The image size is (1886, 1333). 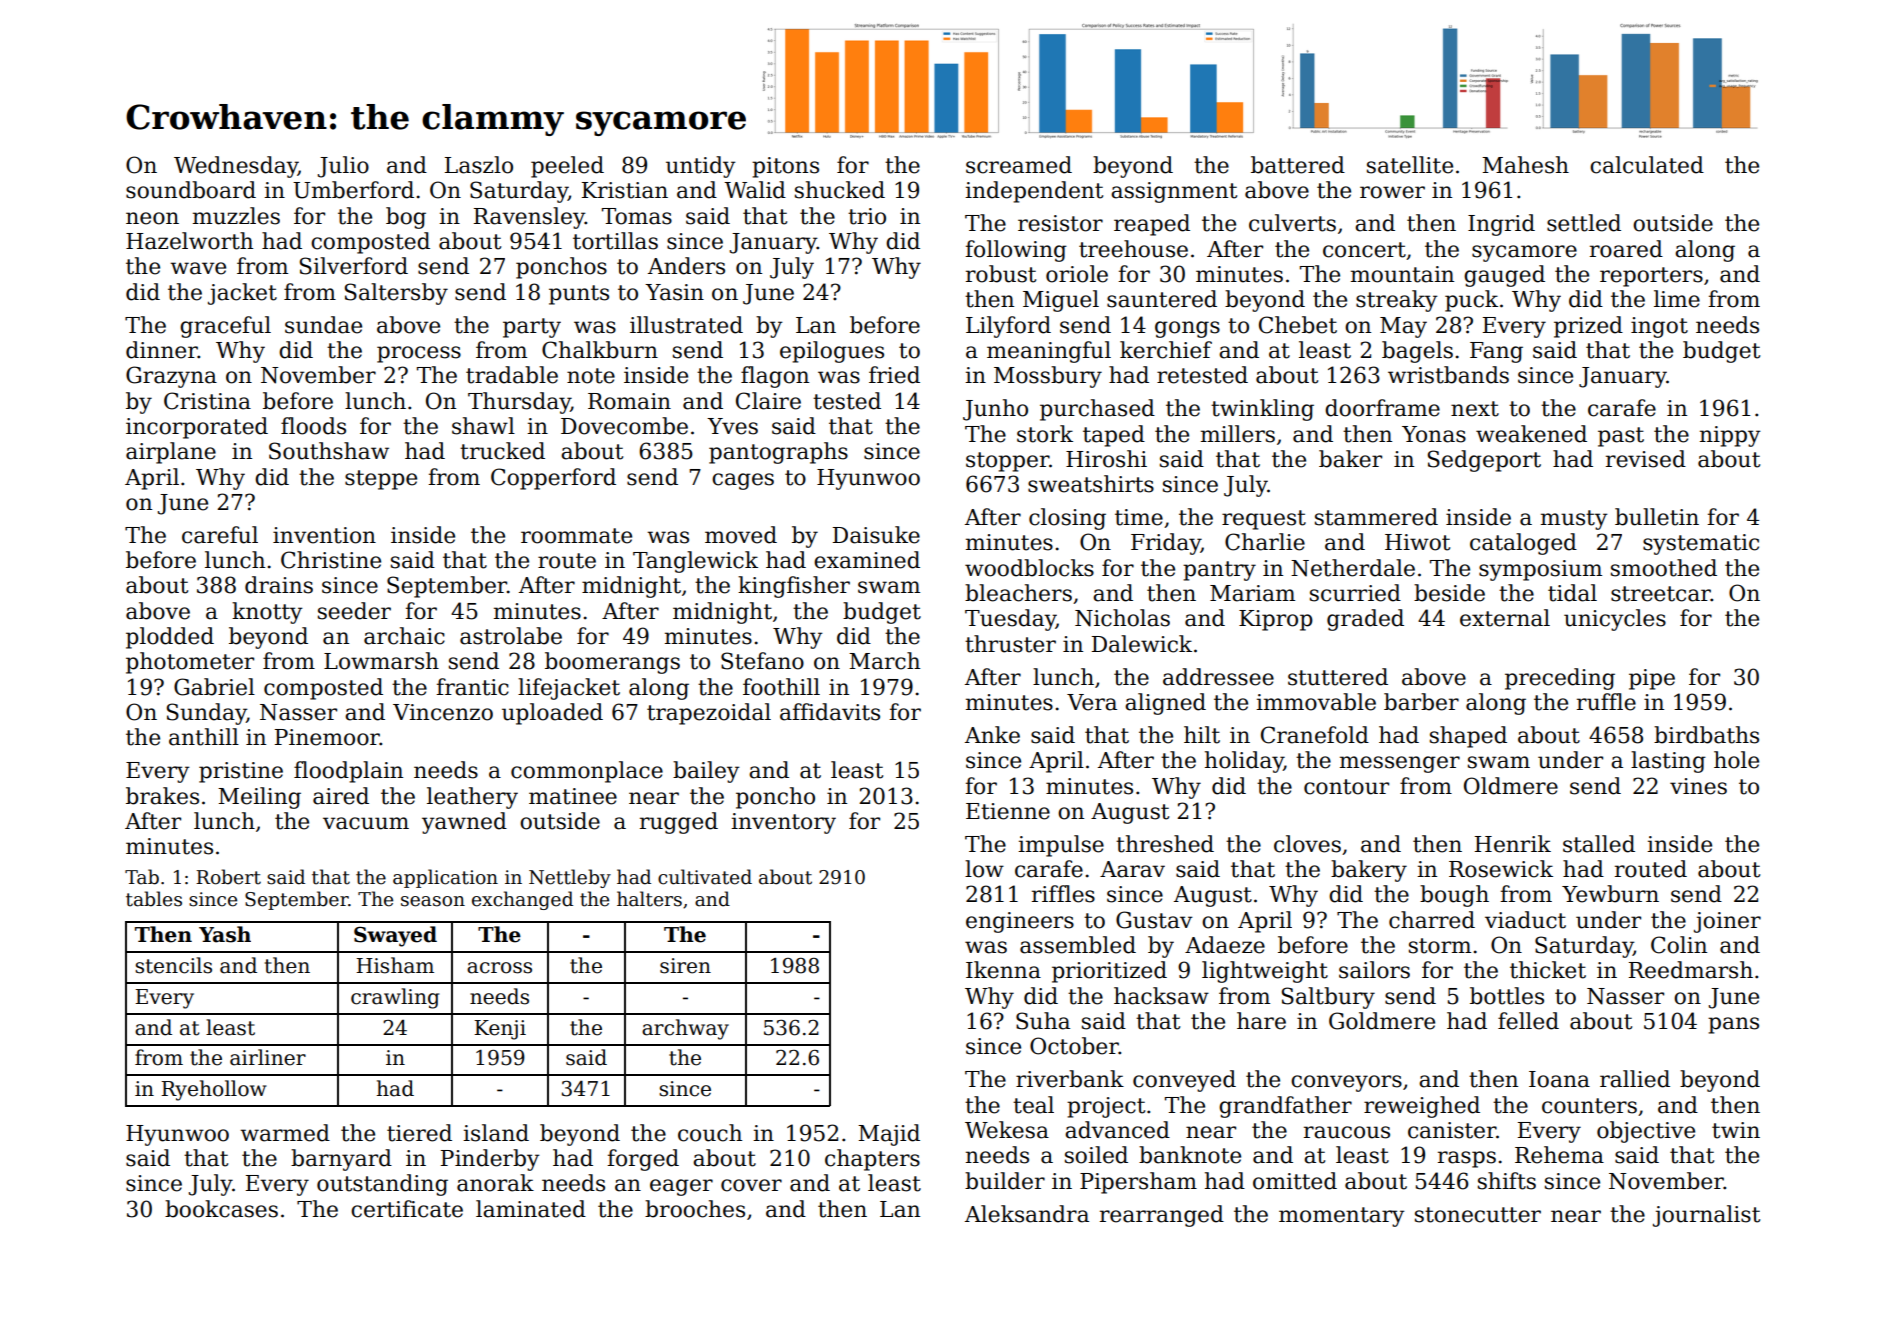 I want to click on engineers, so click(x=1020, y=922).
